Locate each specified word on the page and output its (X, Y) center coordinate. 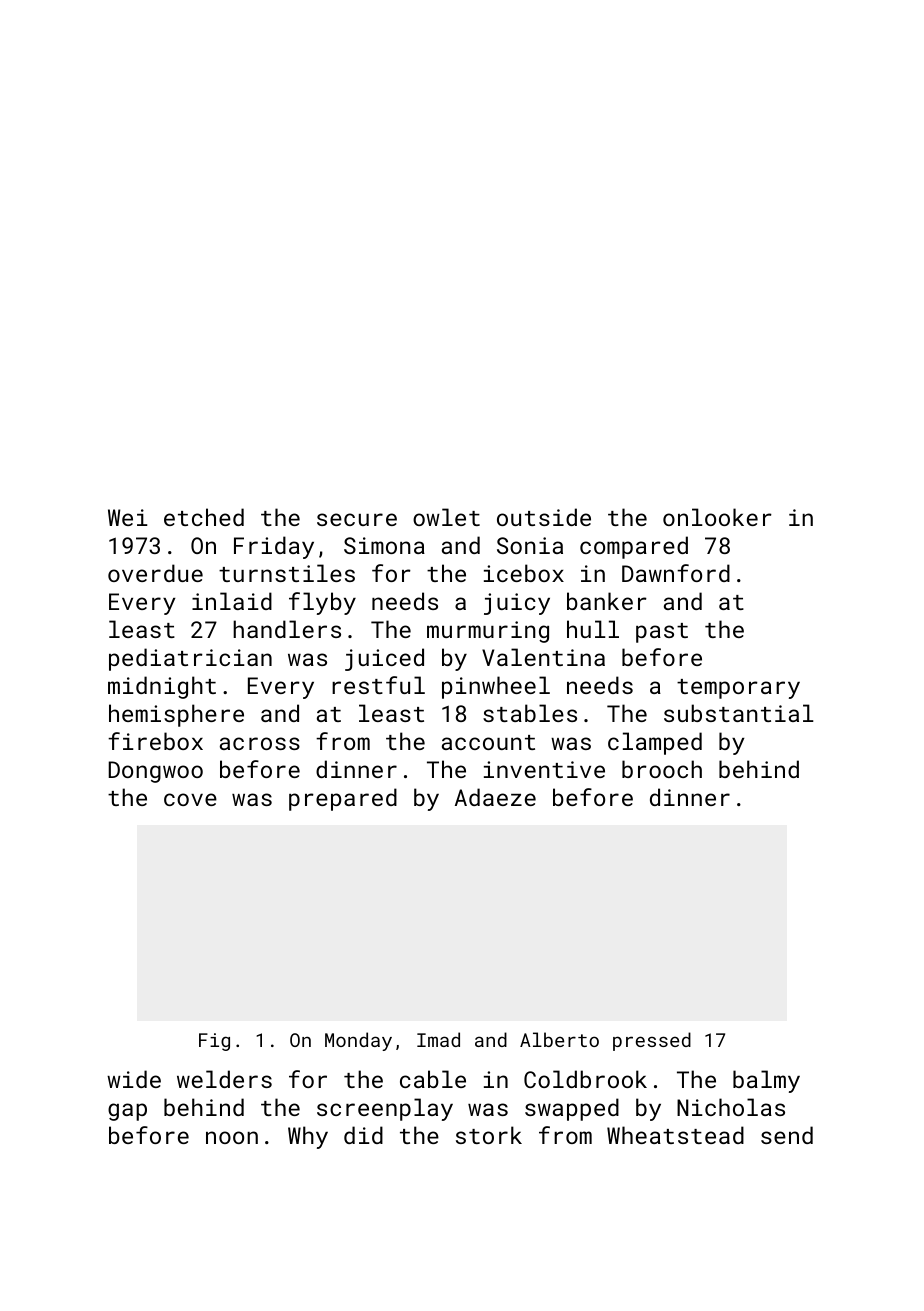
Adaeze (495, 797)
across (260, 743)
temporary (738, 689)
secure (357, 519)
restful (378, 685)
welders (224, 1079)
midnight (162, 687)
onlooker (717, 517)
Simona (384, 545)
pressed (652, 1041)
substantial (739, 713)
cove (190, 799)
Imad (438, 1039)
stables (530, 713)
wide (134, 1079)
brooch (662, 769)
